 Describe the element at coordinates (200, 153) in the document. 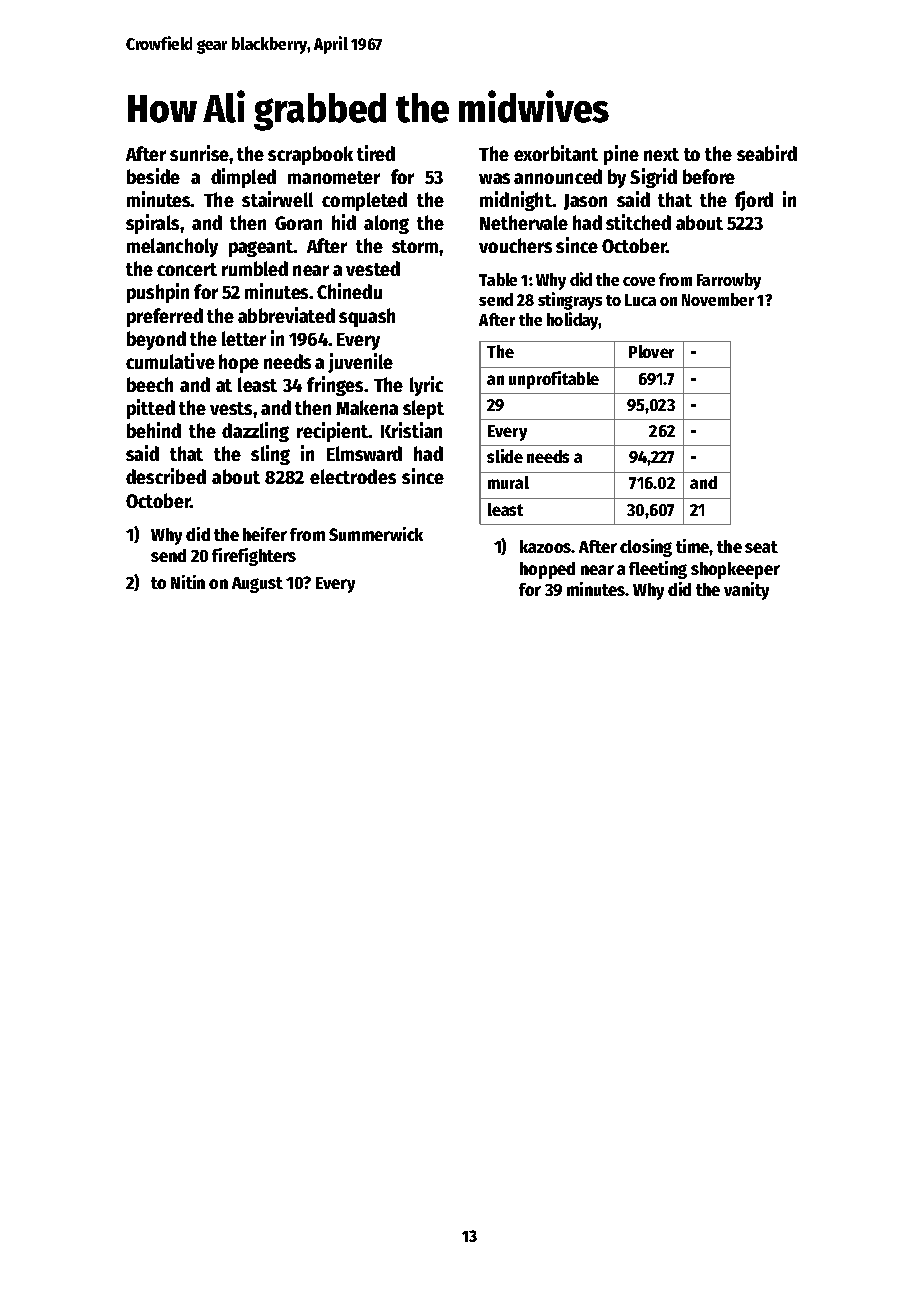

I see `sunrise` at that location.
